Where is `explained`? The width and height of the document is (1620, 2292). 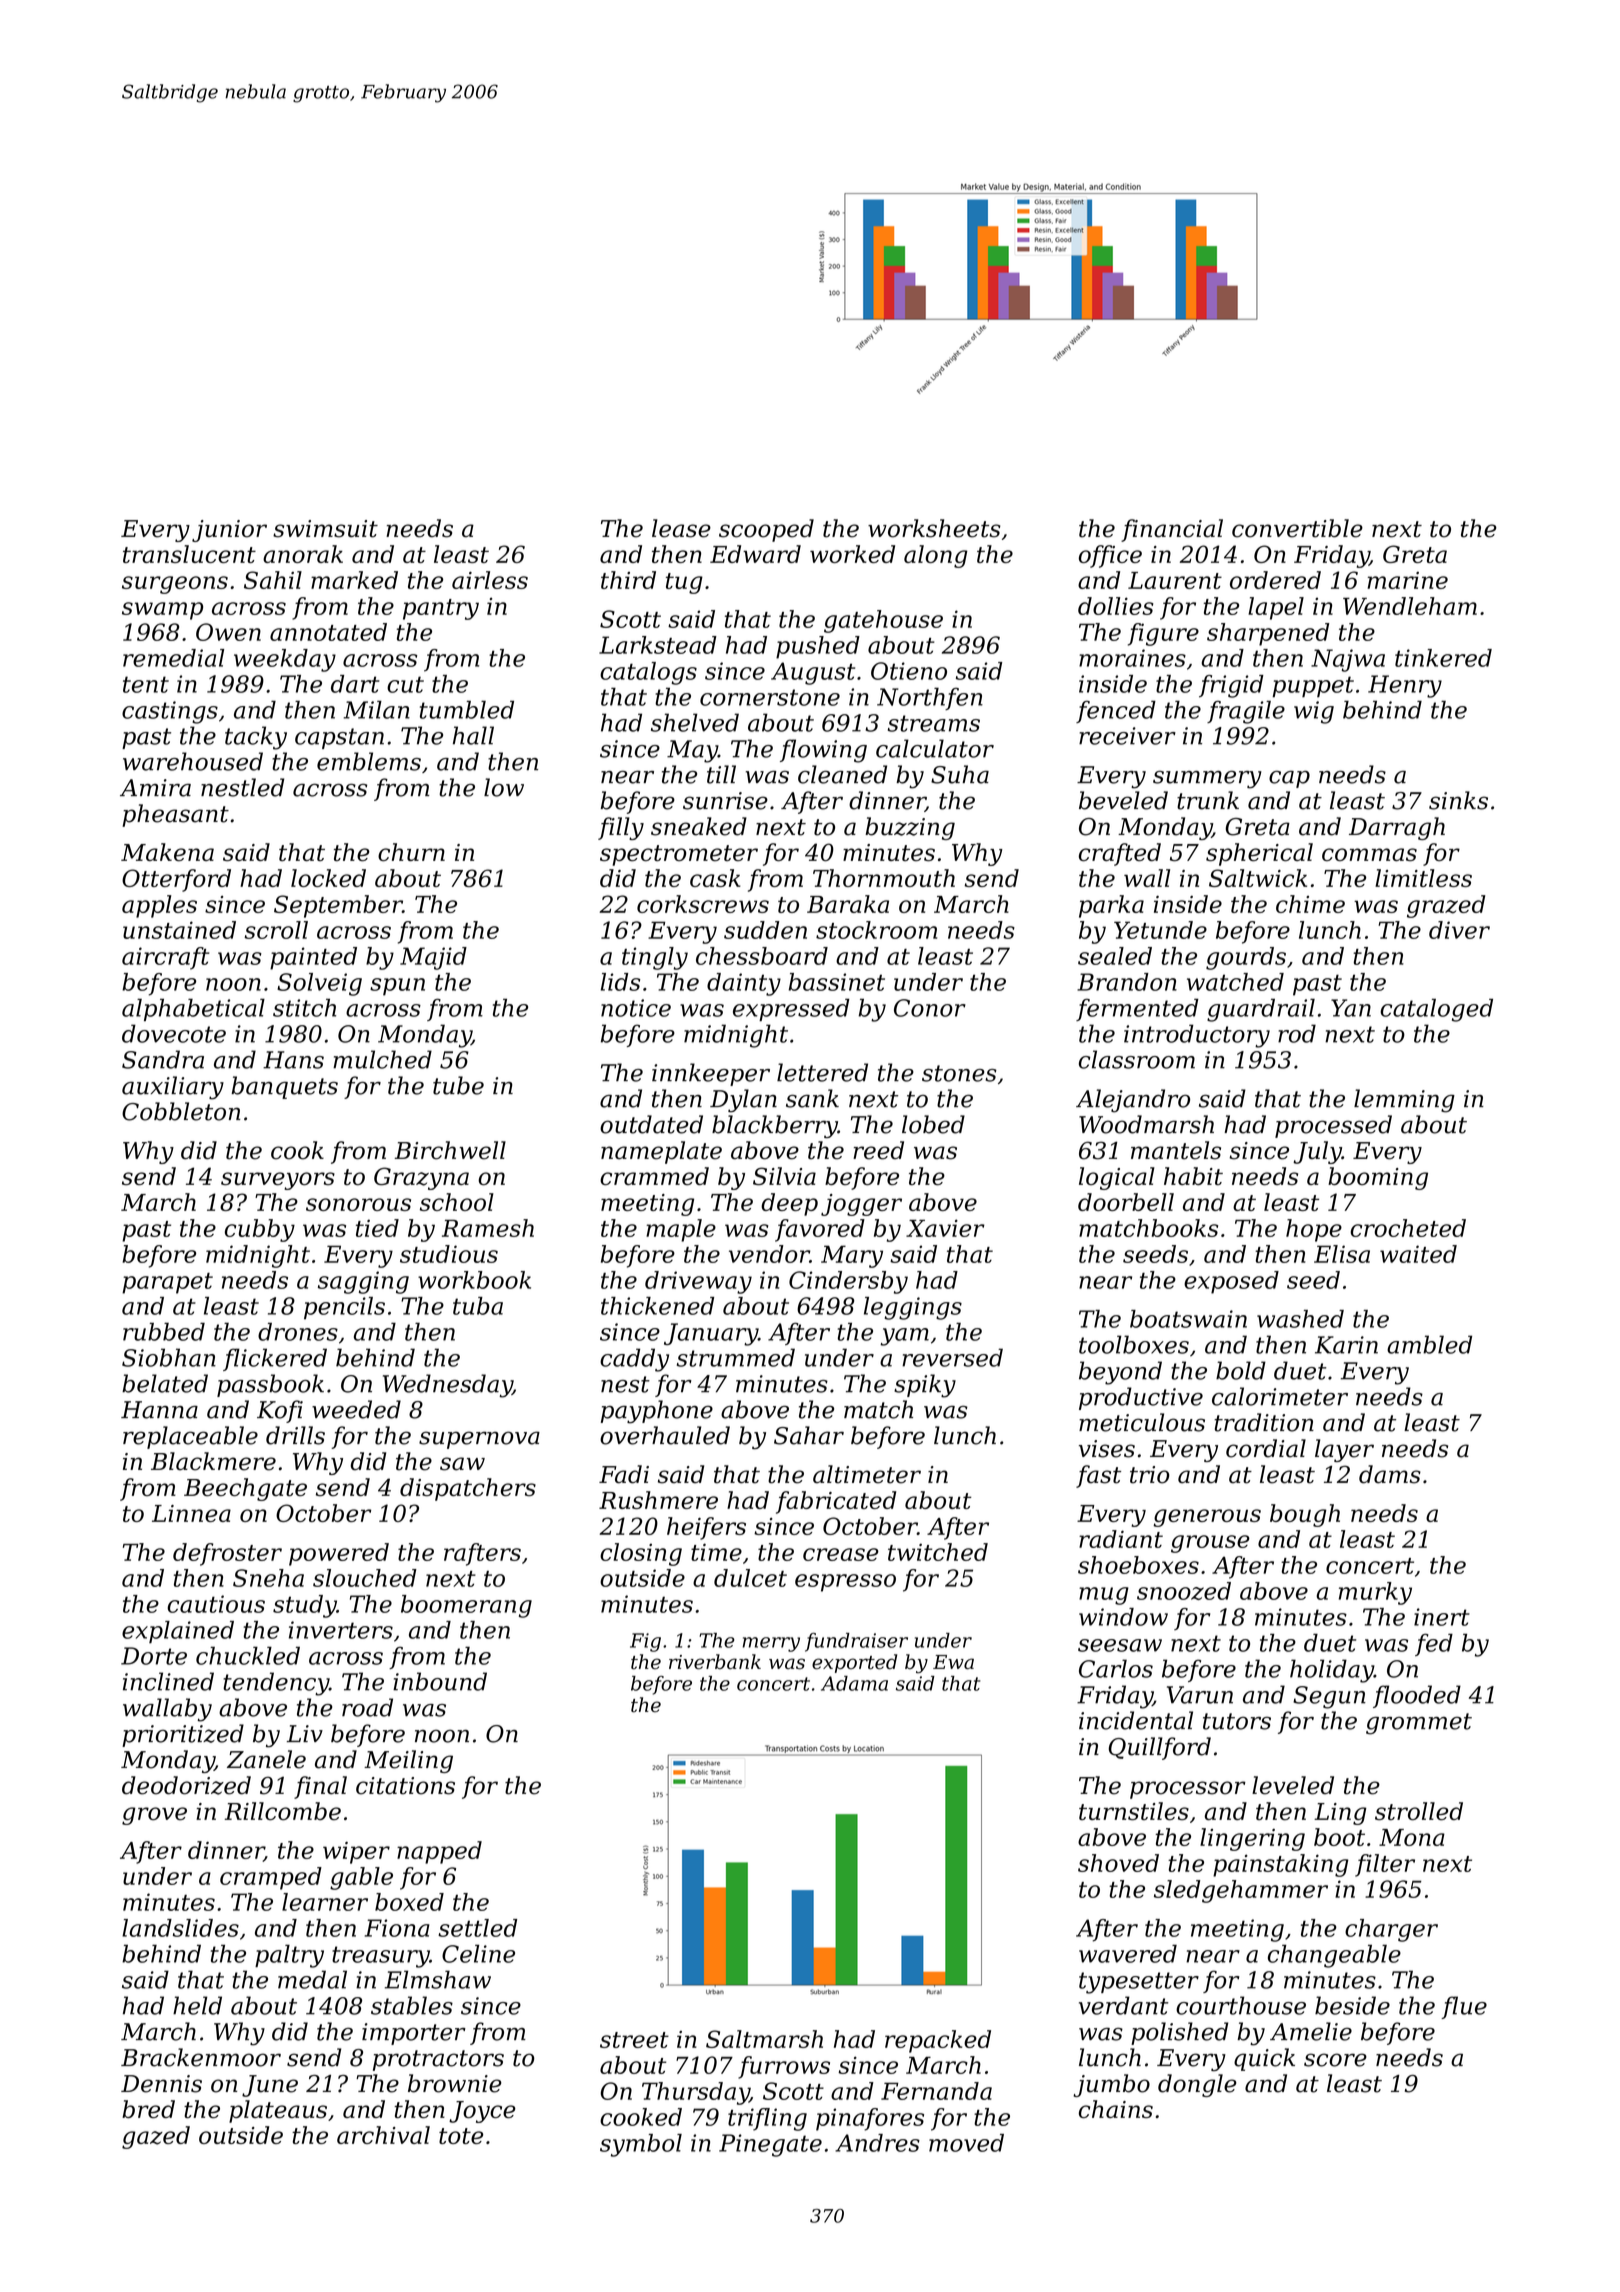 explained is located at coordinates (178, 1632).
